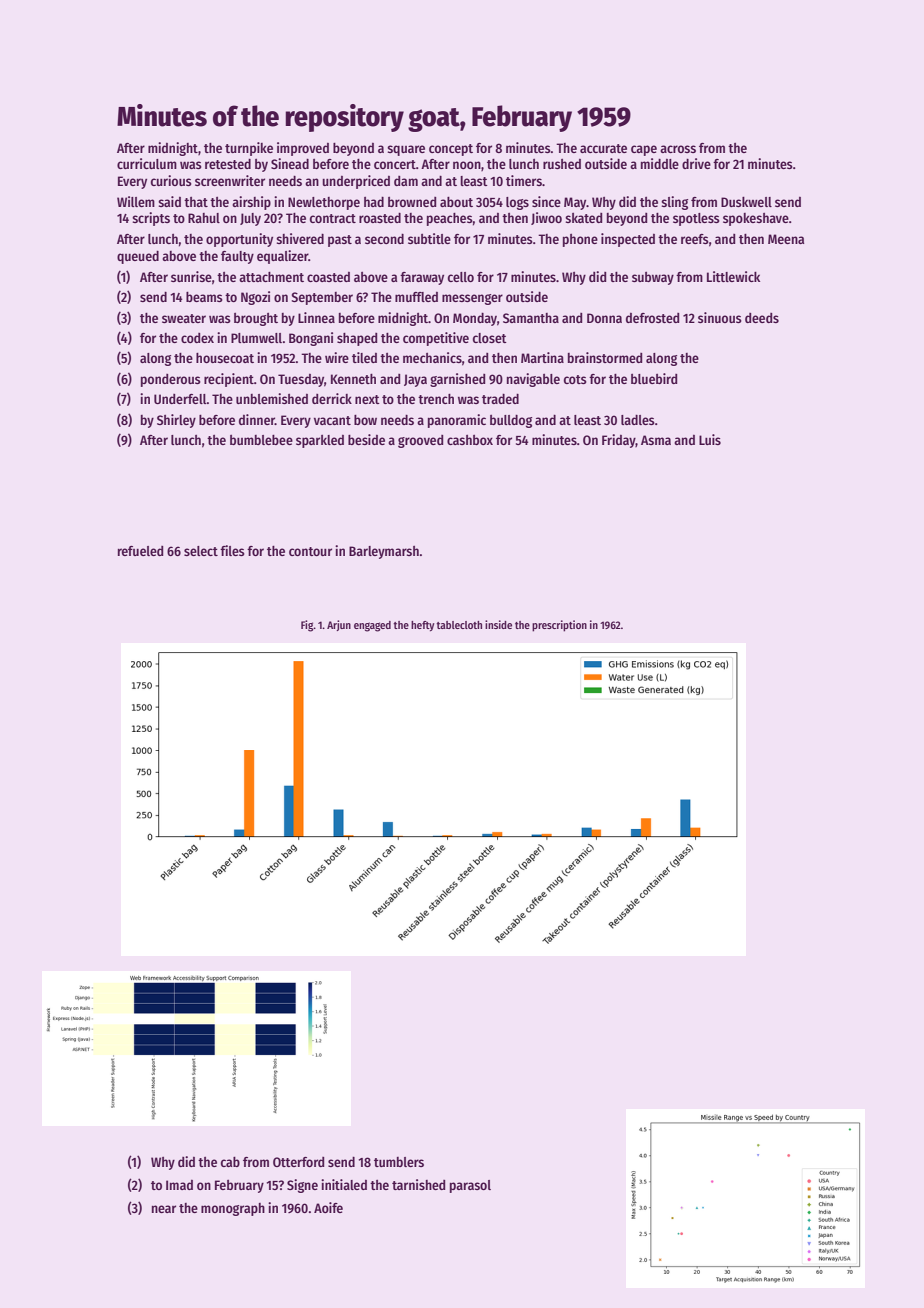  I want to click on parasol, so click(470, 1186).
